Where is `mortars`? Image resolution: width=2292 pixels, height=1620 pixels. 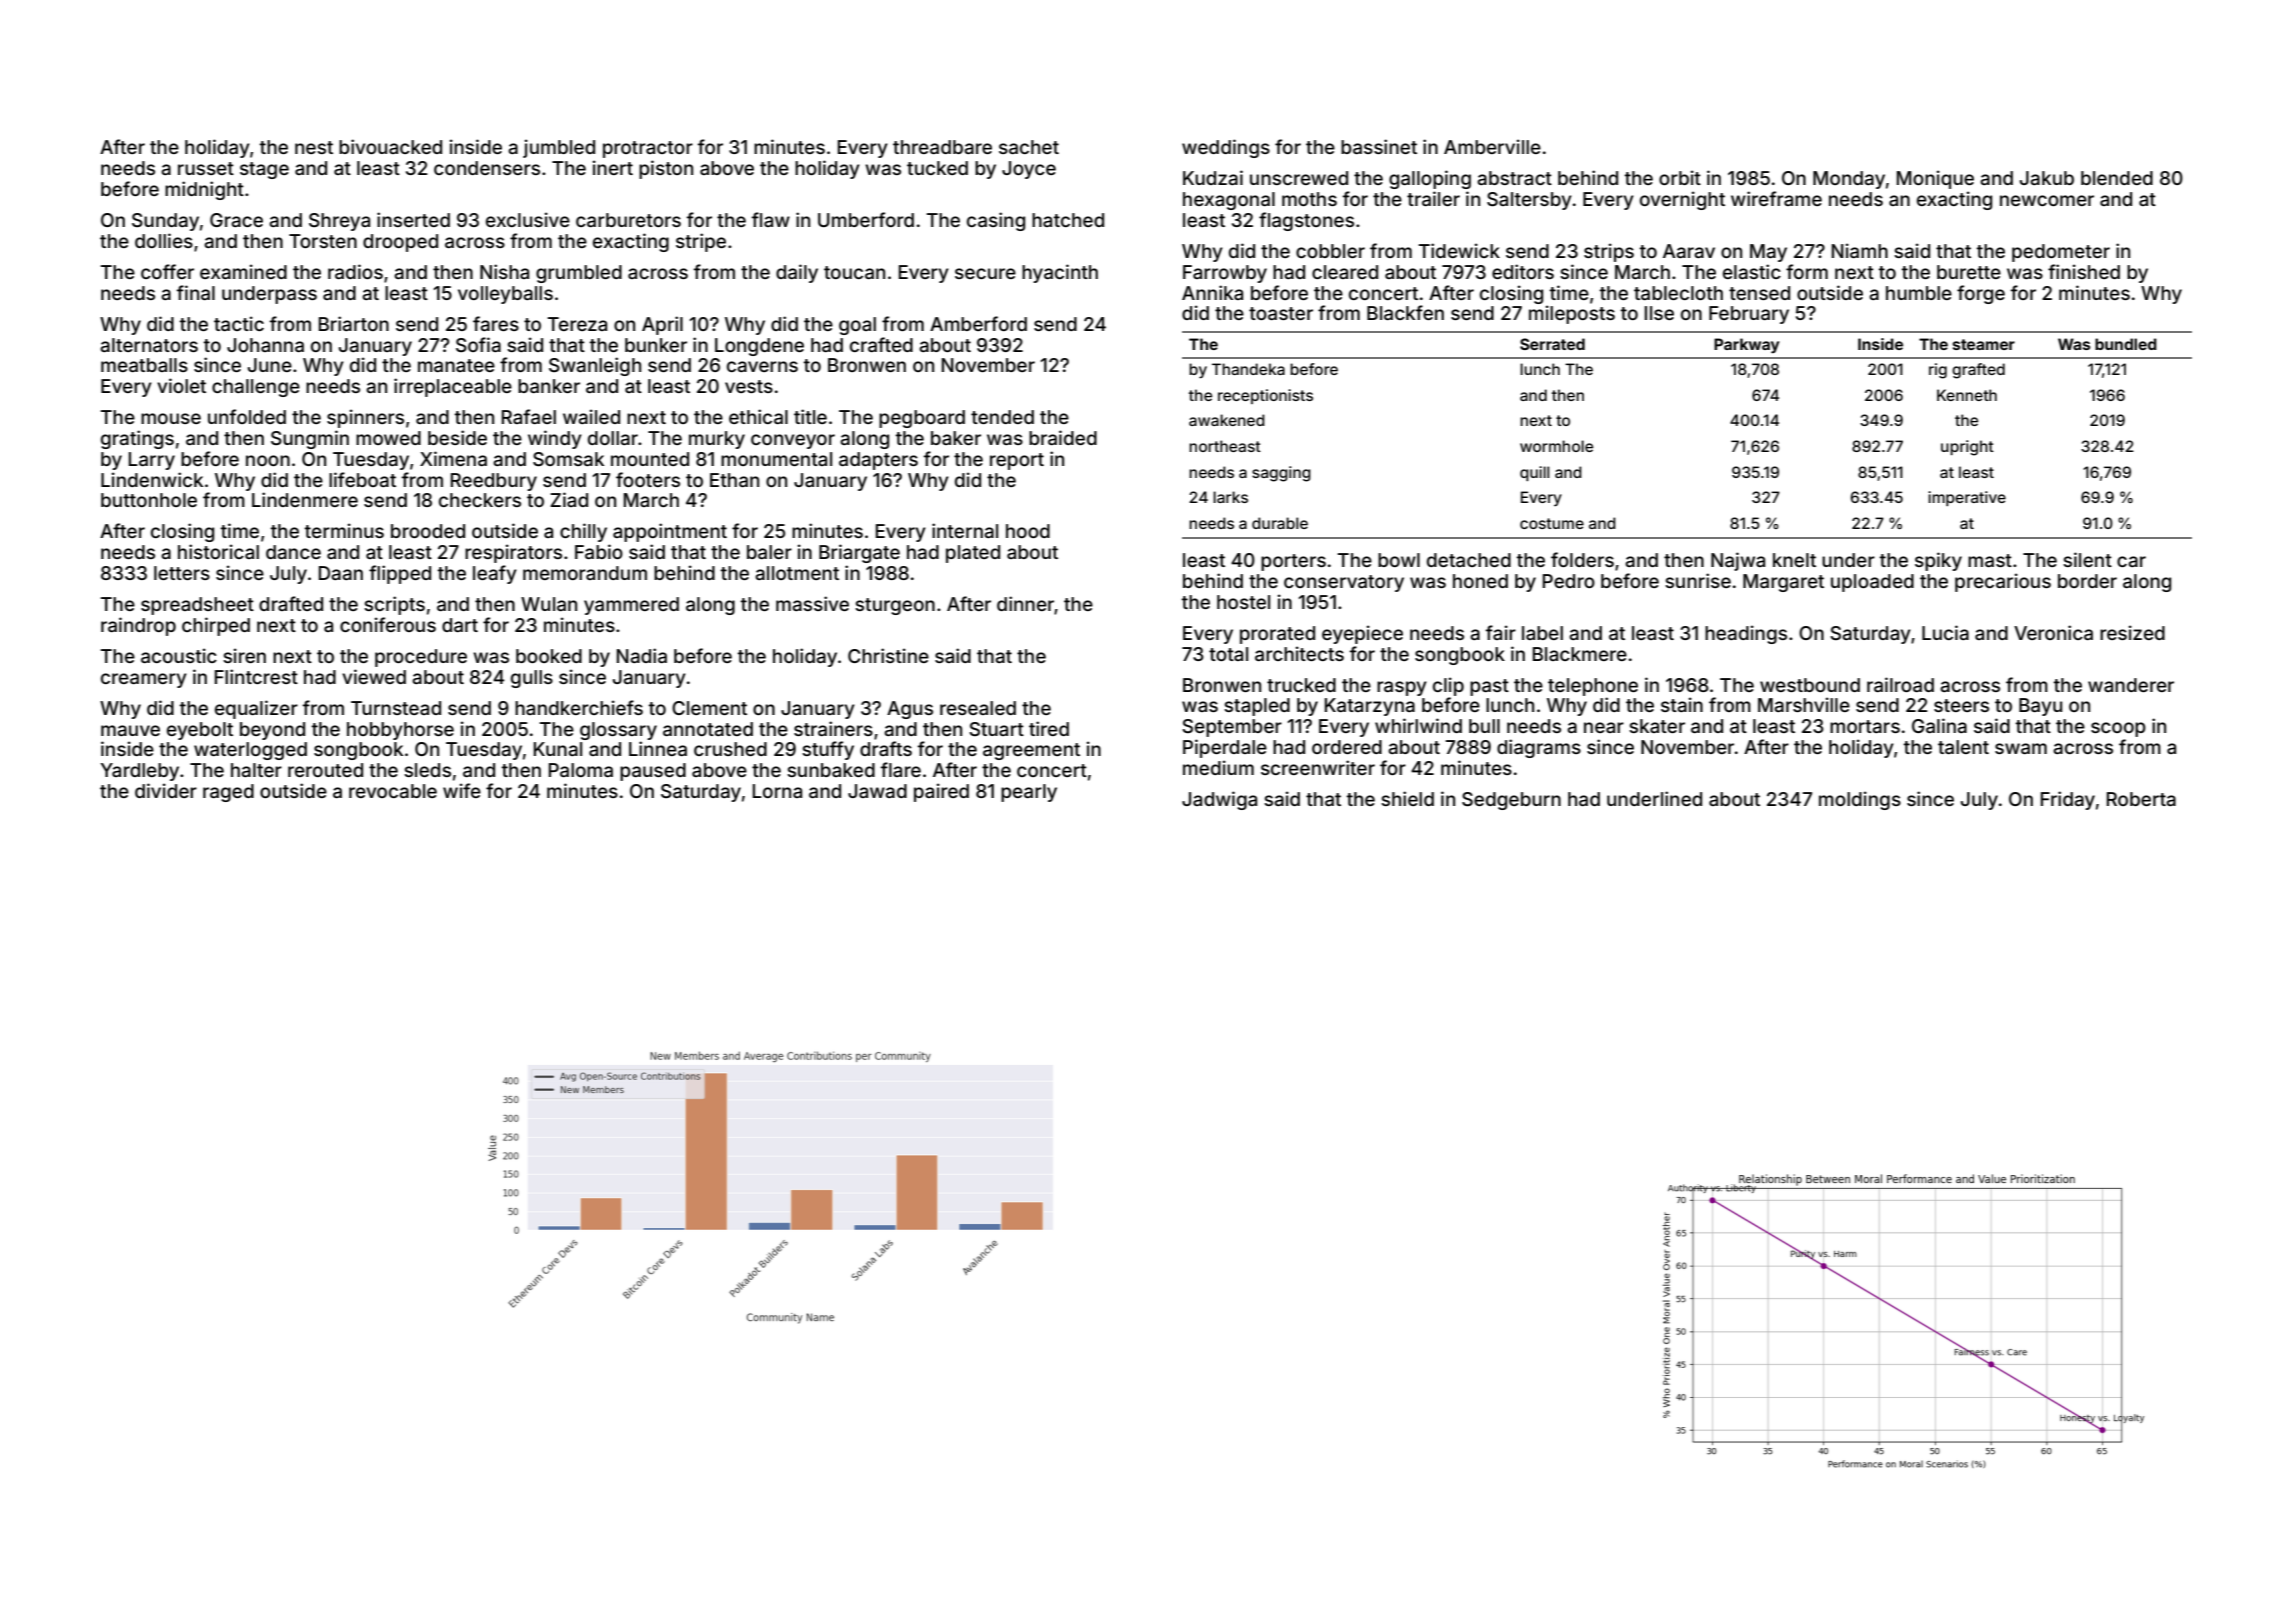
mortars is located at coordinates (1865, 726).
